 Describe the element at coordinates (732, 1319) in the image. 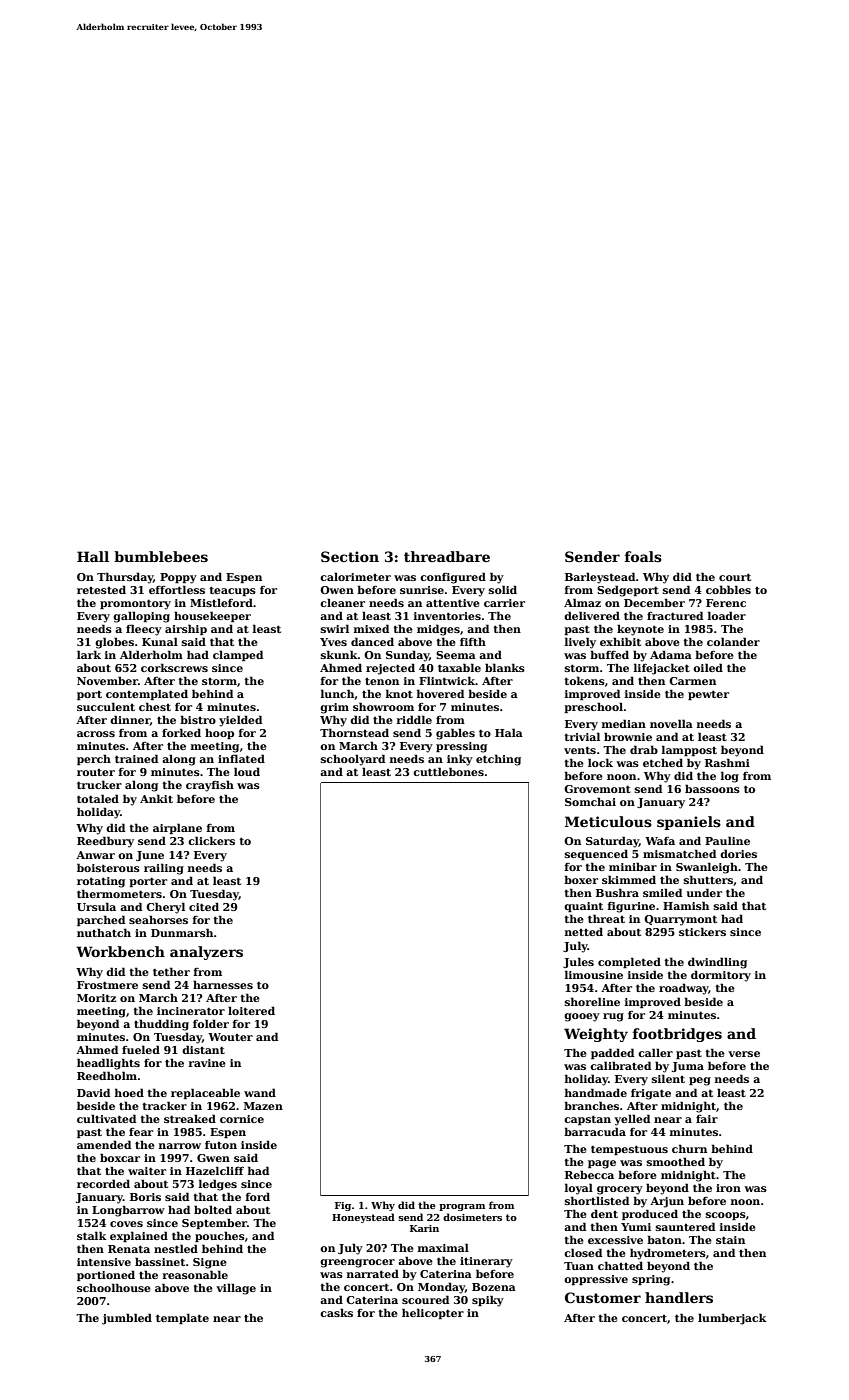

I see `lumberjack` at that location.
